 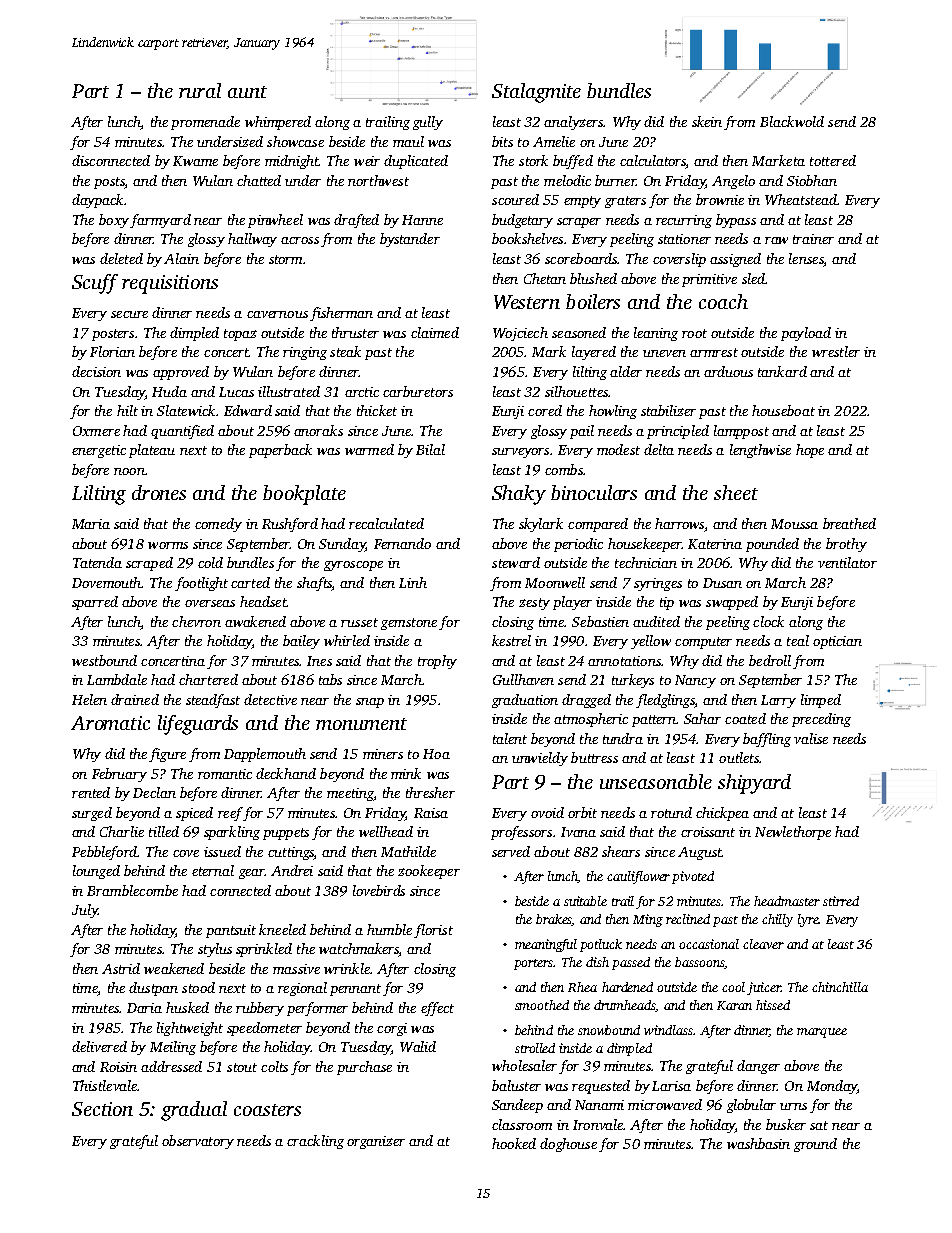 What do you see at coordinates (319, 661) in the image?
I see `Ines` at bounding box center [319, 661].
